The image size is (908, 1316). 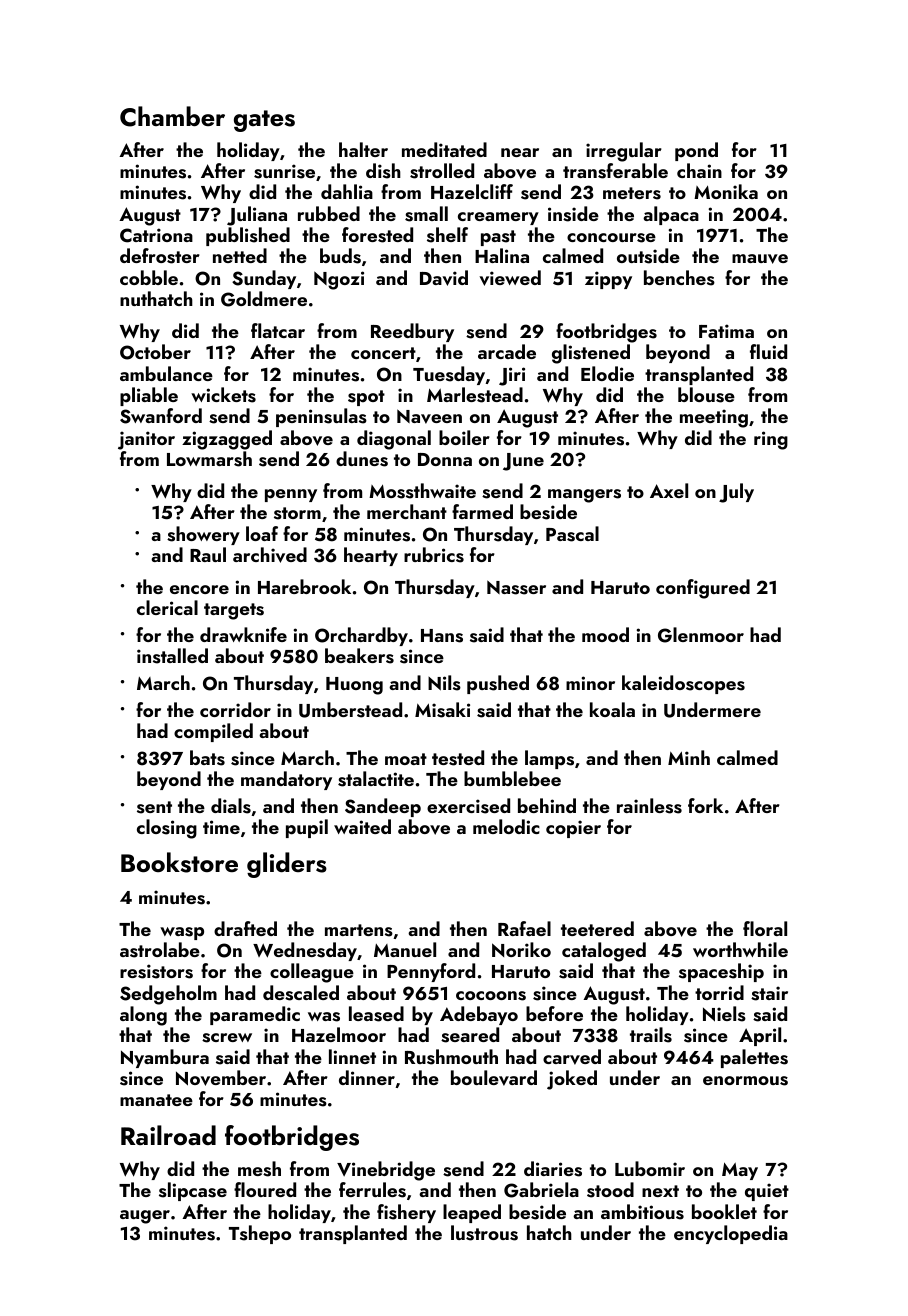 What do you see at coordinates (442, 710) in the image?
I see `Misaki` at bounding box center [442, 710].
